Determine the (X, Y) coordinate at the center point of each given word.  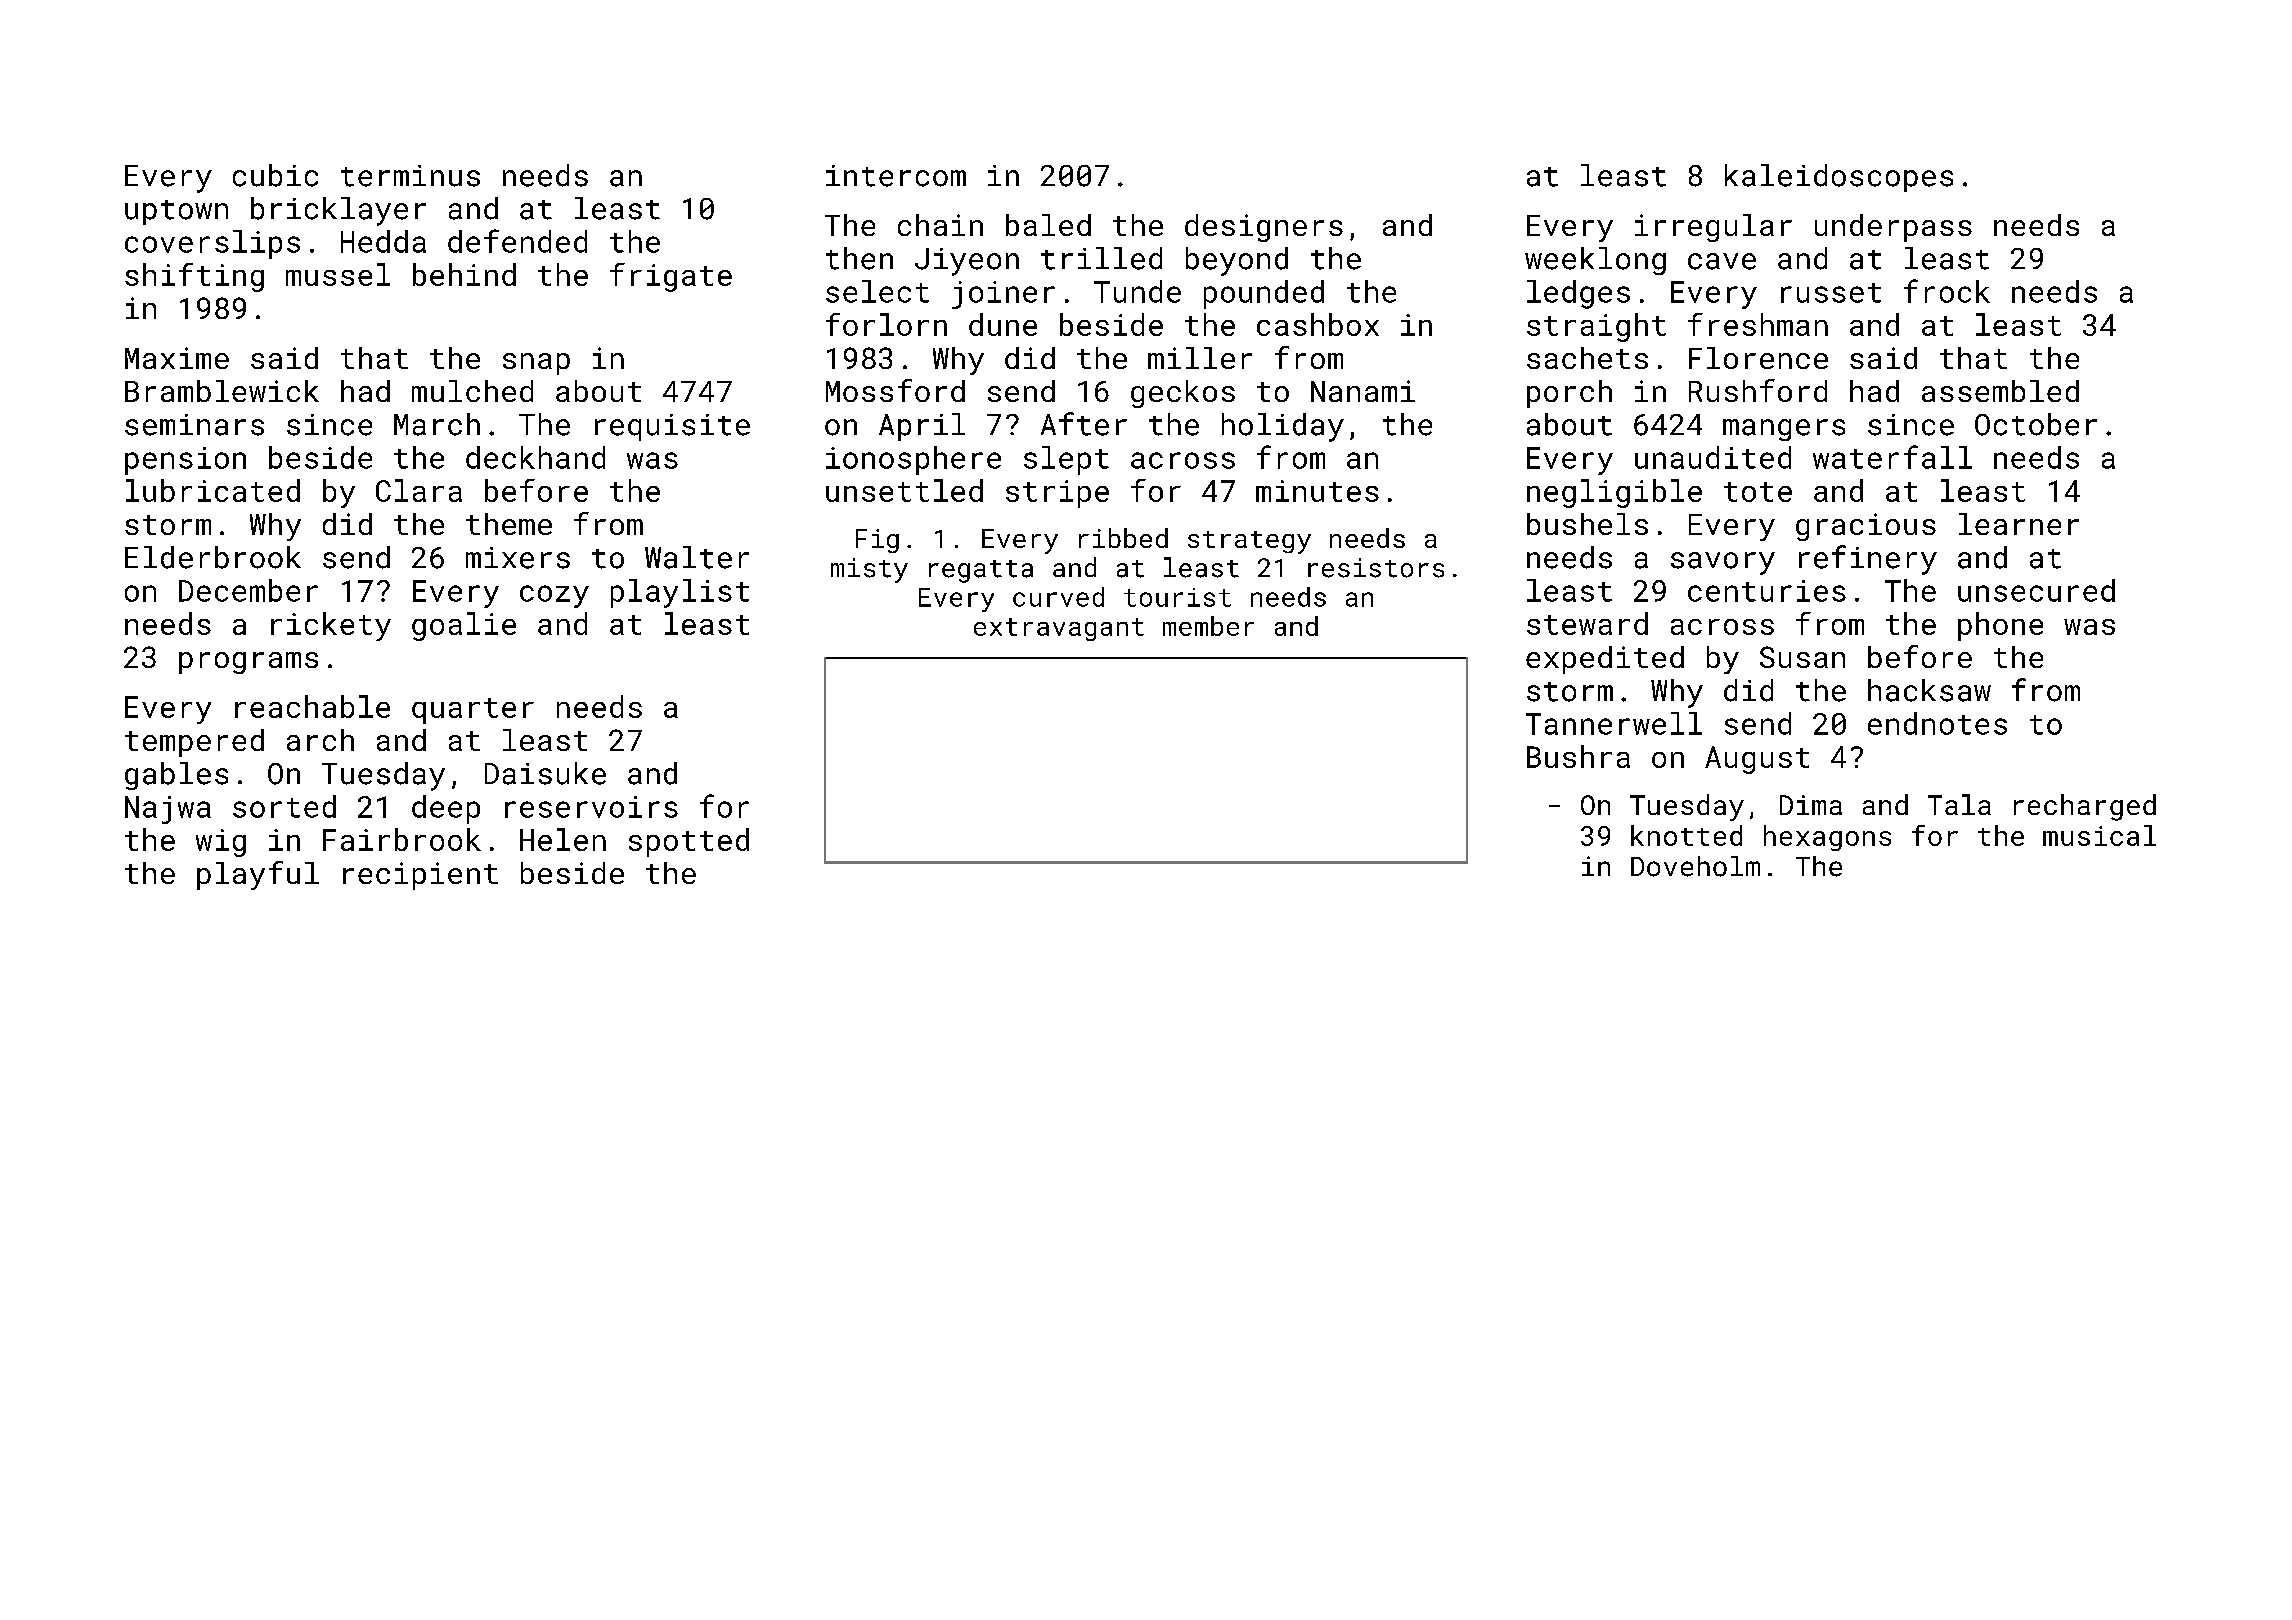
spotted (689, 842)
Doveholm (1695, 866)
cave (1722, 261)
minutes (1317, 491)
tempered (194, 743)
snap (536, 364)
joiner (1003, 295)
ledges (1578, 294)
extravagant (1059, 629)
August (1757, 760)
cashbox (1318, 324)
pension (185, 461)
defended (517, 241)
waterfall (1892, 457)
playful (258, 875)
